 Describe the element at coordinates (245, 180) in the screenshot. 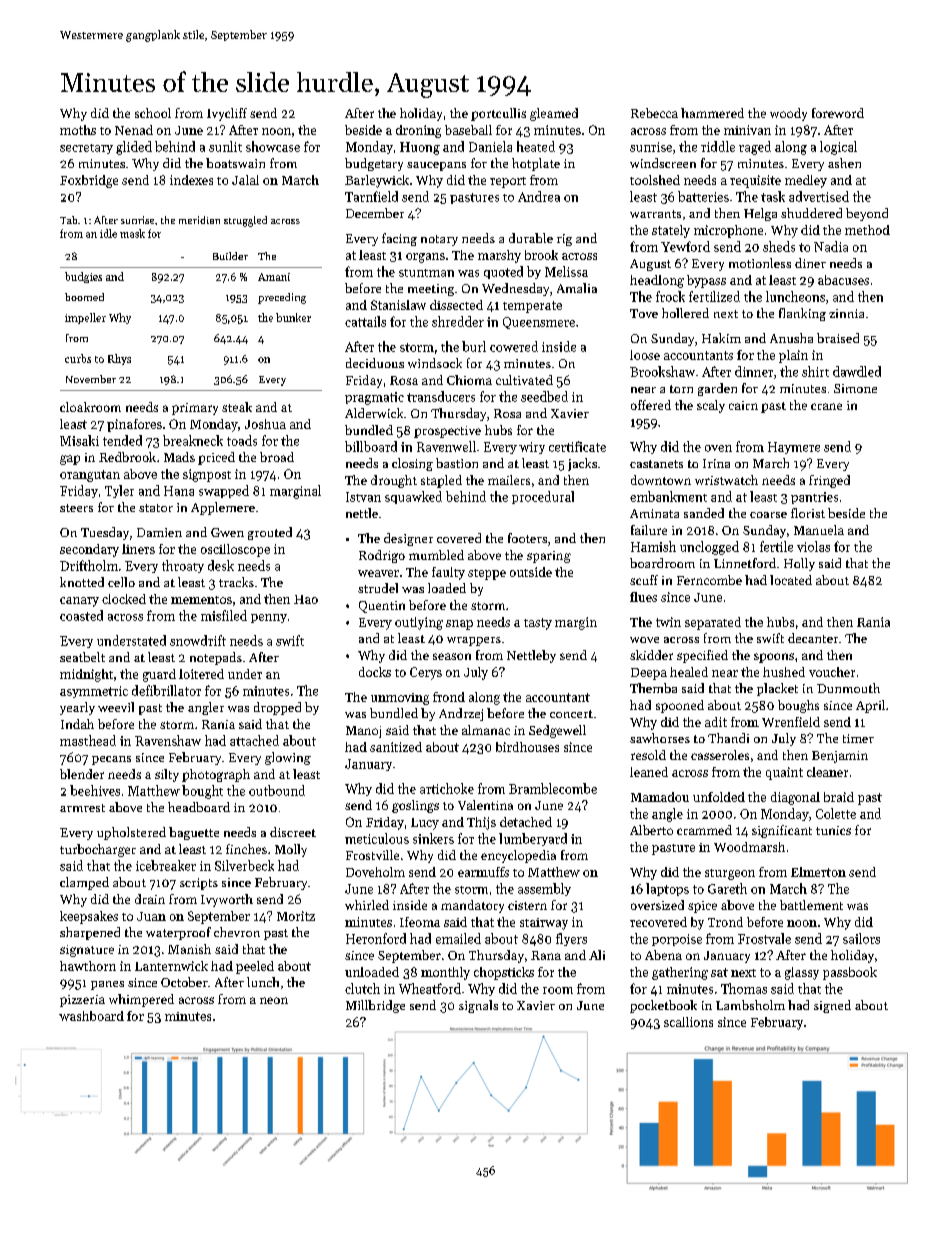

I see `Jalal` at that location.
